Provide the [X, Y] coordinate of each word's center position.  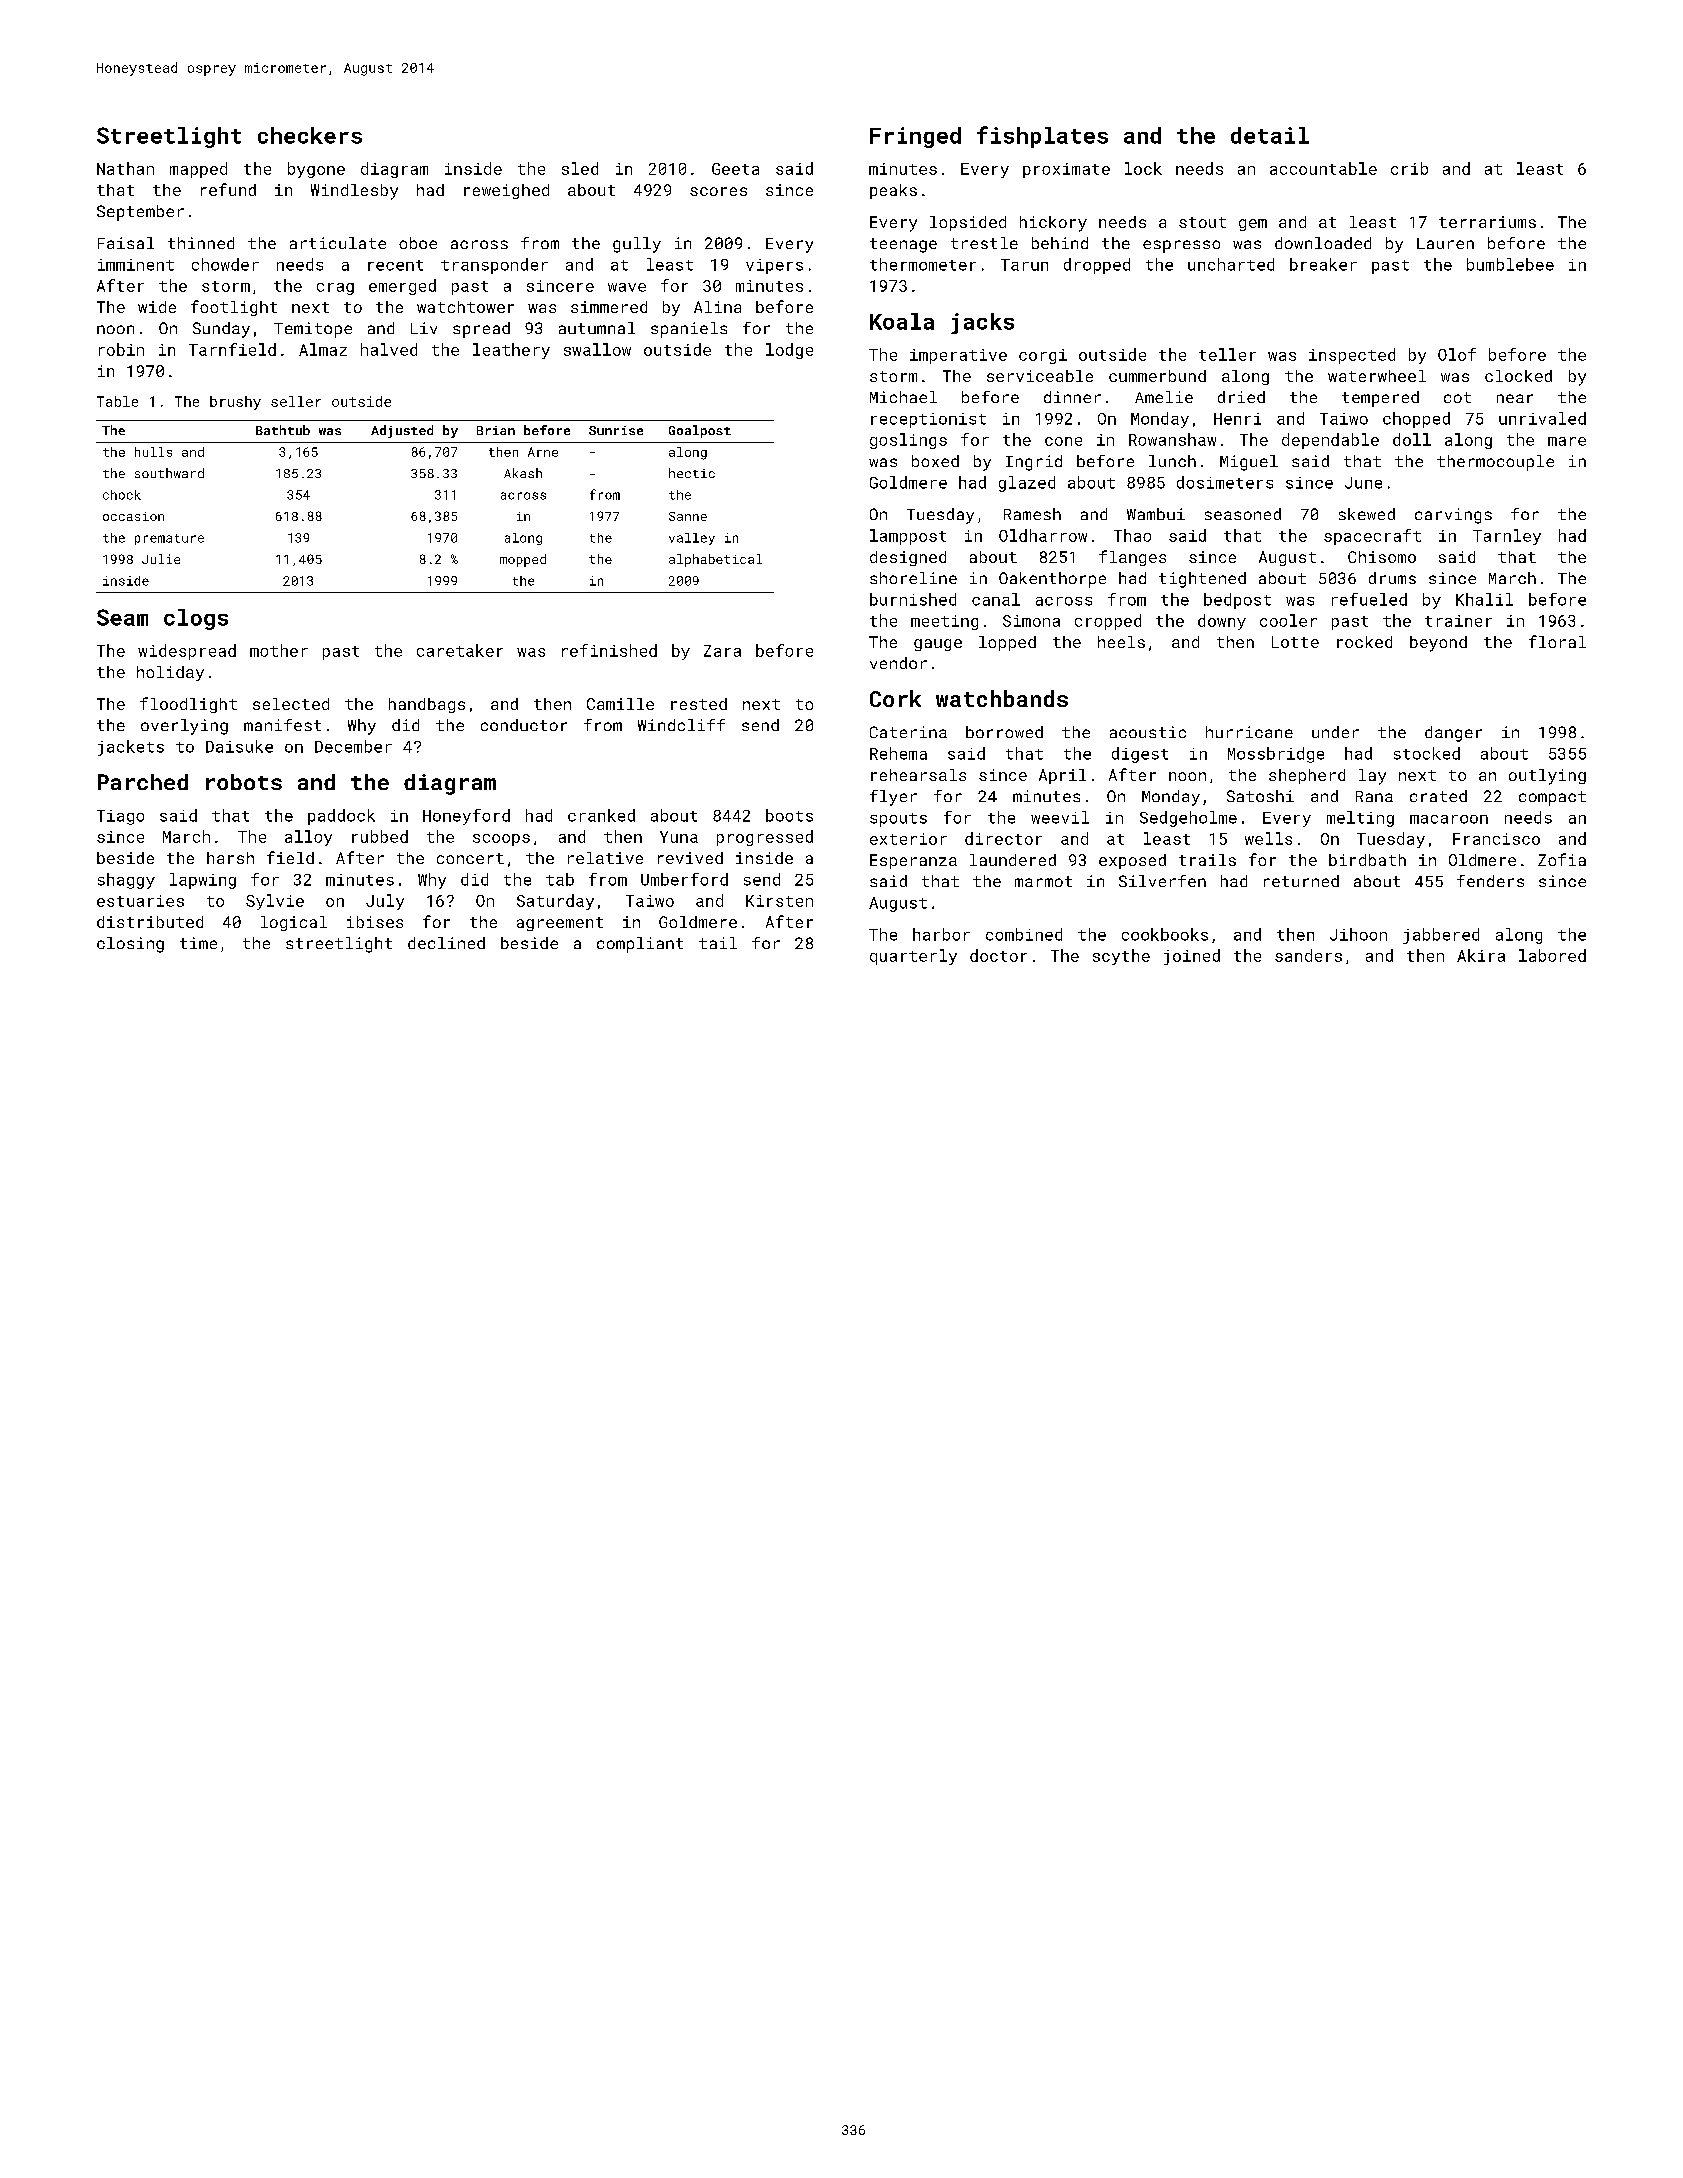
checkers [310, 135]
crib [1409, 168]
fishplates [1042, 137]
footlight [234, 308]
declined [446, 943]
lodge [789, 351]
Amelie [1164, 397]
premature [169, 539]
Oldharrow [1043, 535]
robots [244, 782]
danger [1453, 734]
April [1062, 776]
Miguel [1249, 463]
